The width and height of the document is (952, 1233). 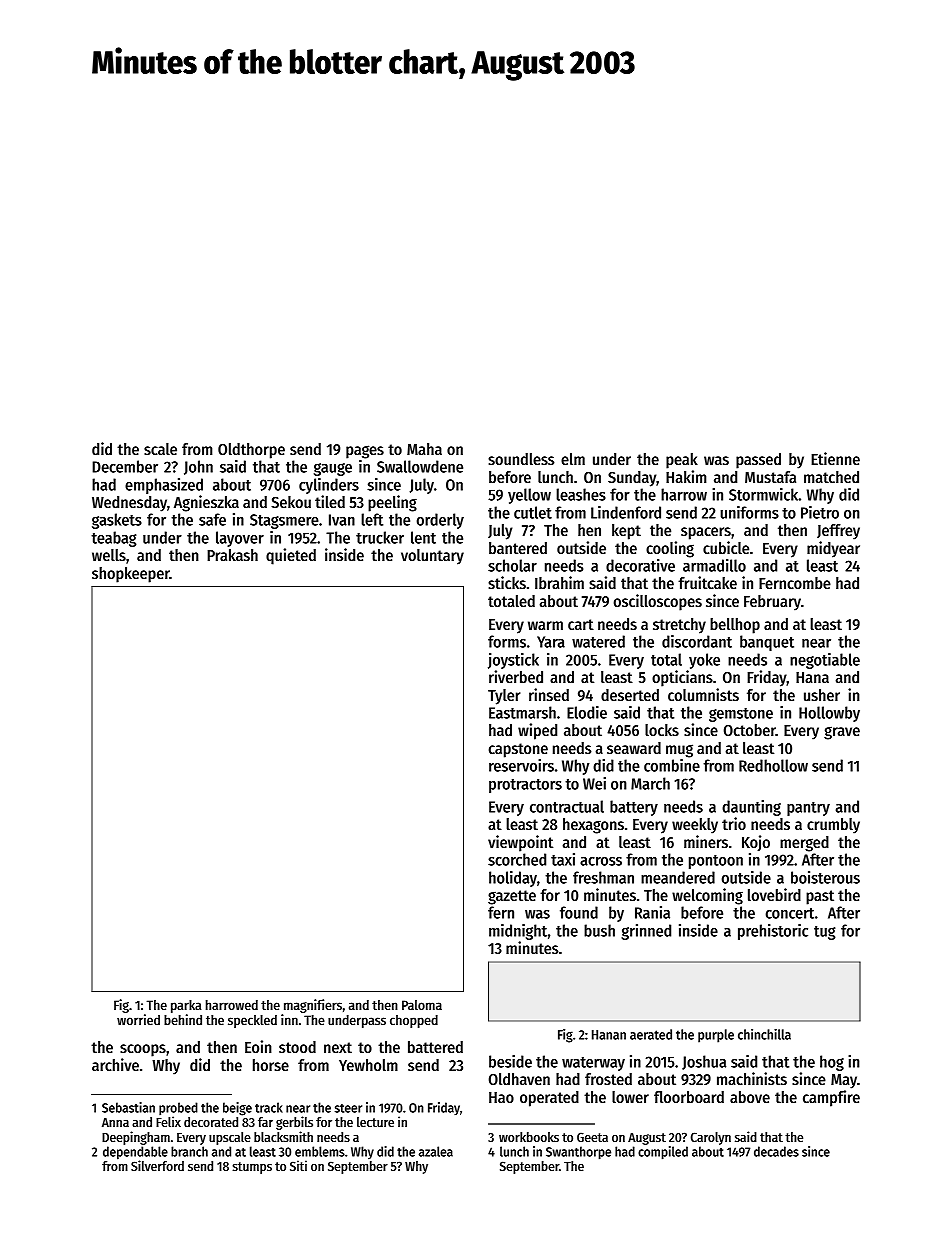 What do you see at coordinates (703, 694) in the document?
I see `columnists` at bounding box center [703, 694].
